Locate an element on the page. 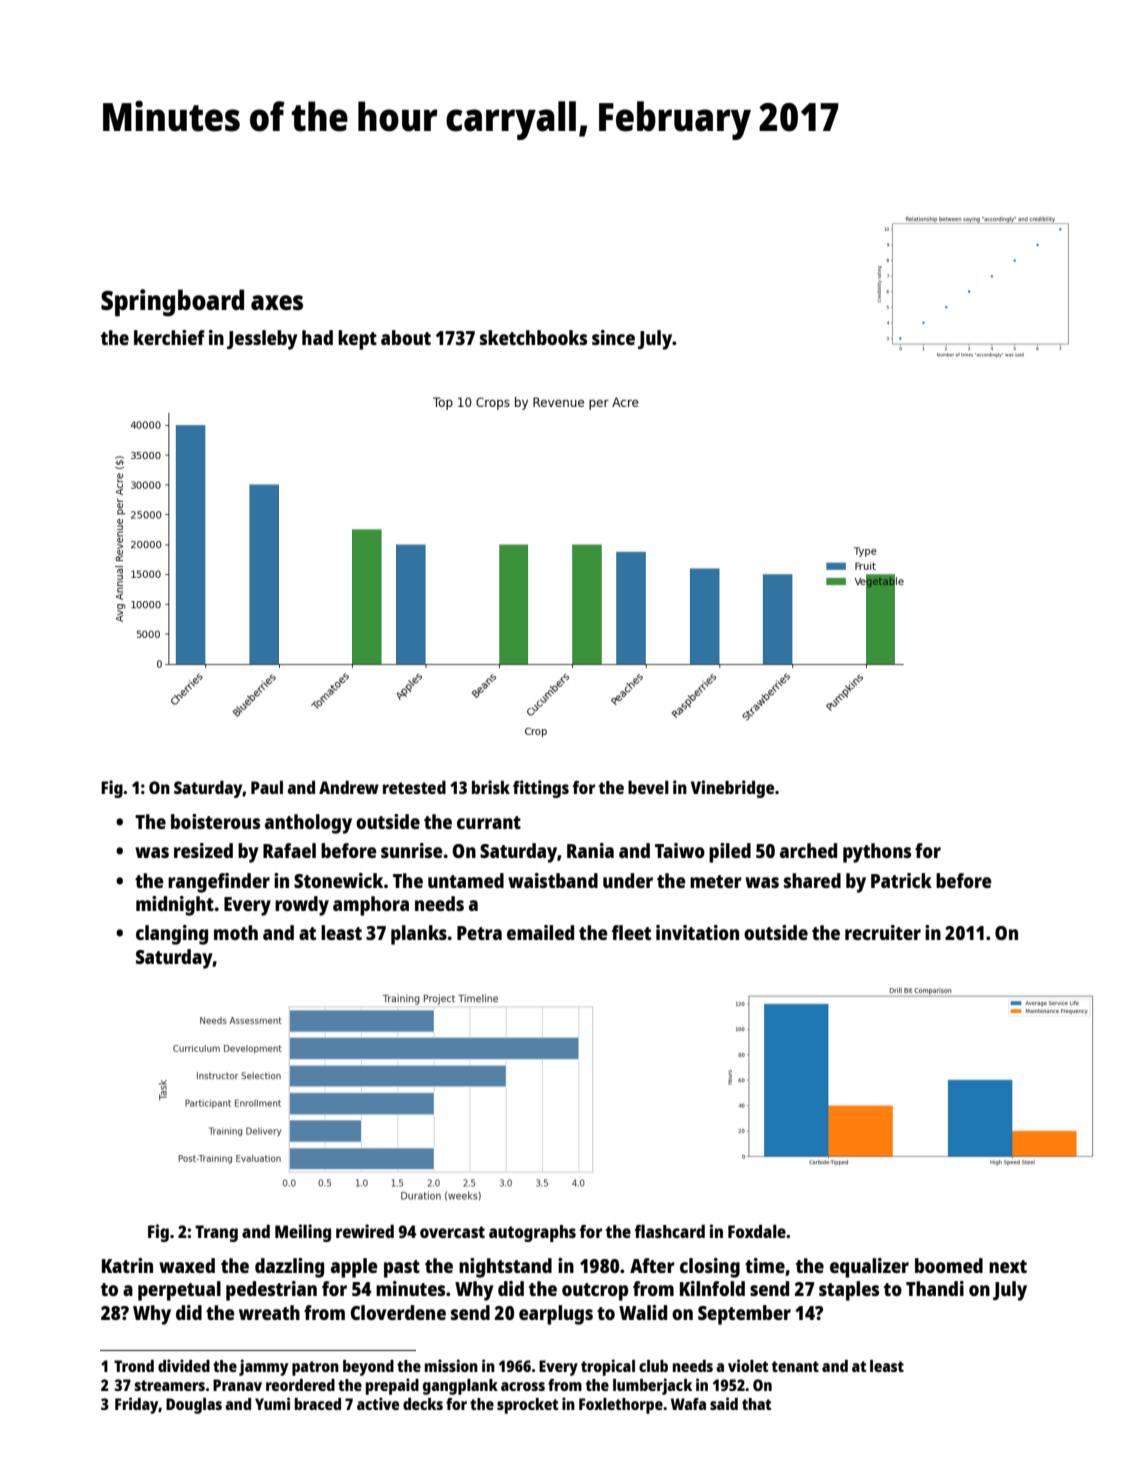 This image has height=1460, width=1128. bevel is located at coordinates (648, 787).
